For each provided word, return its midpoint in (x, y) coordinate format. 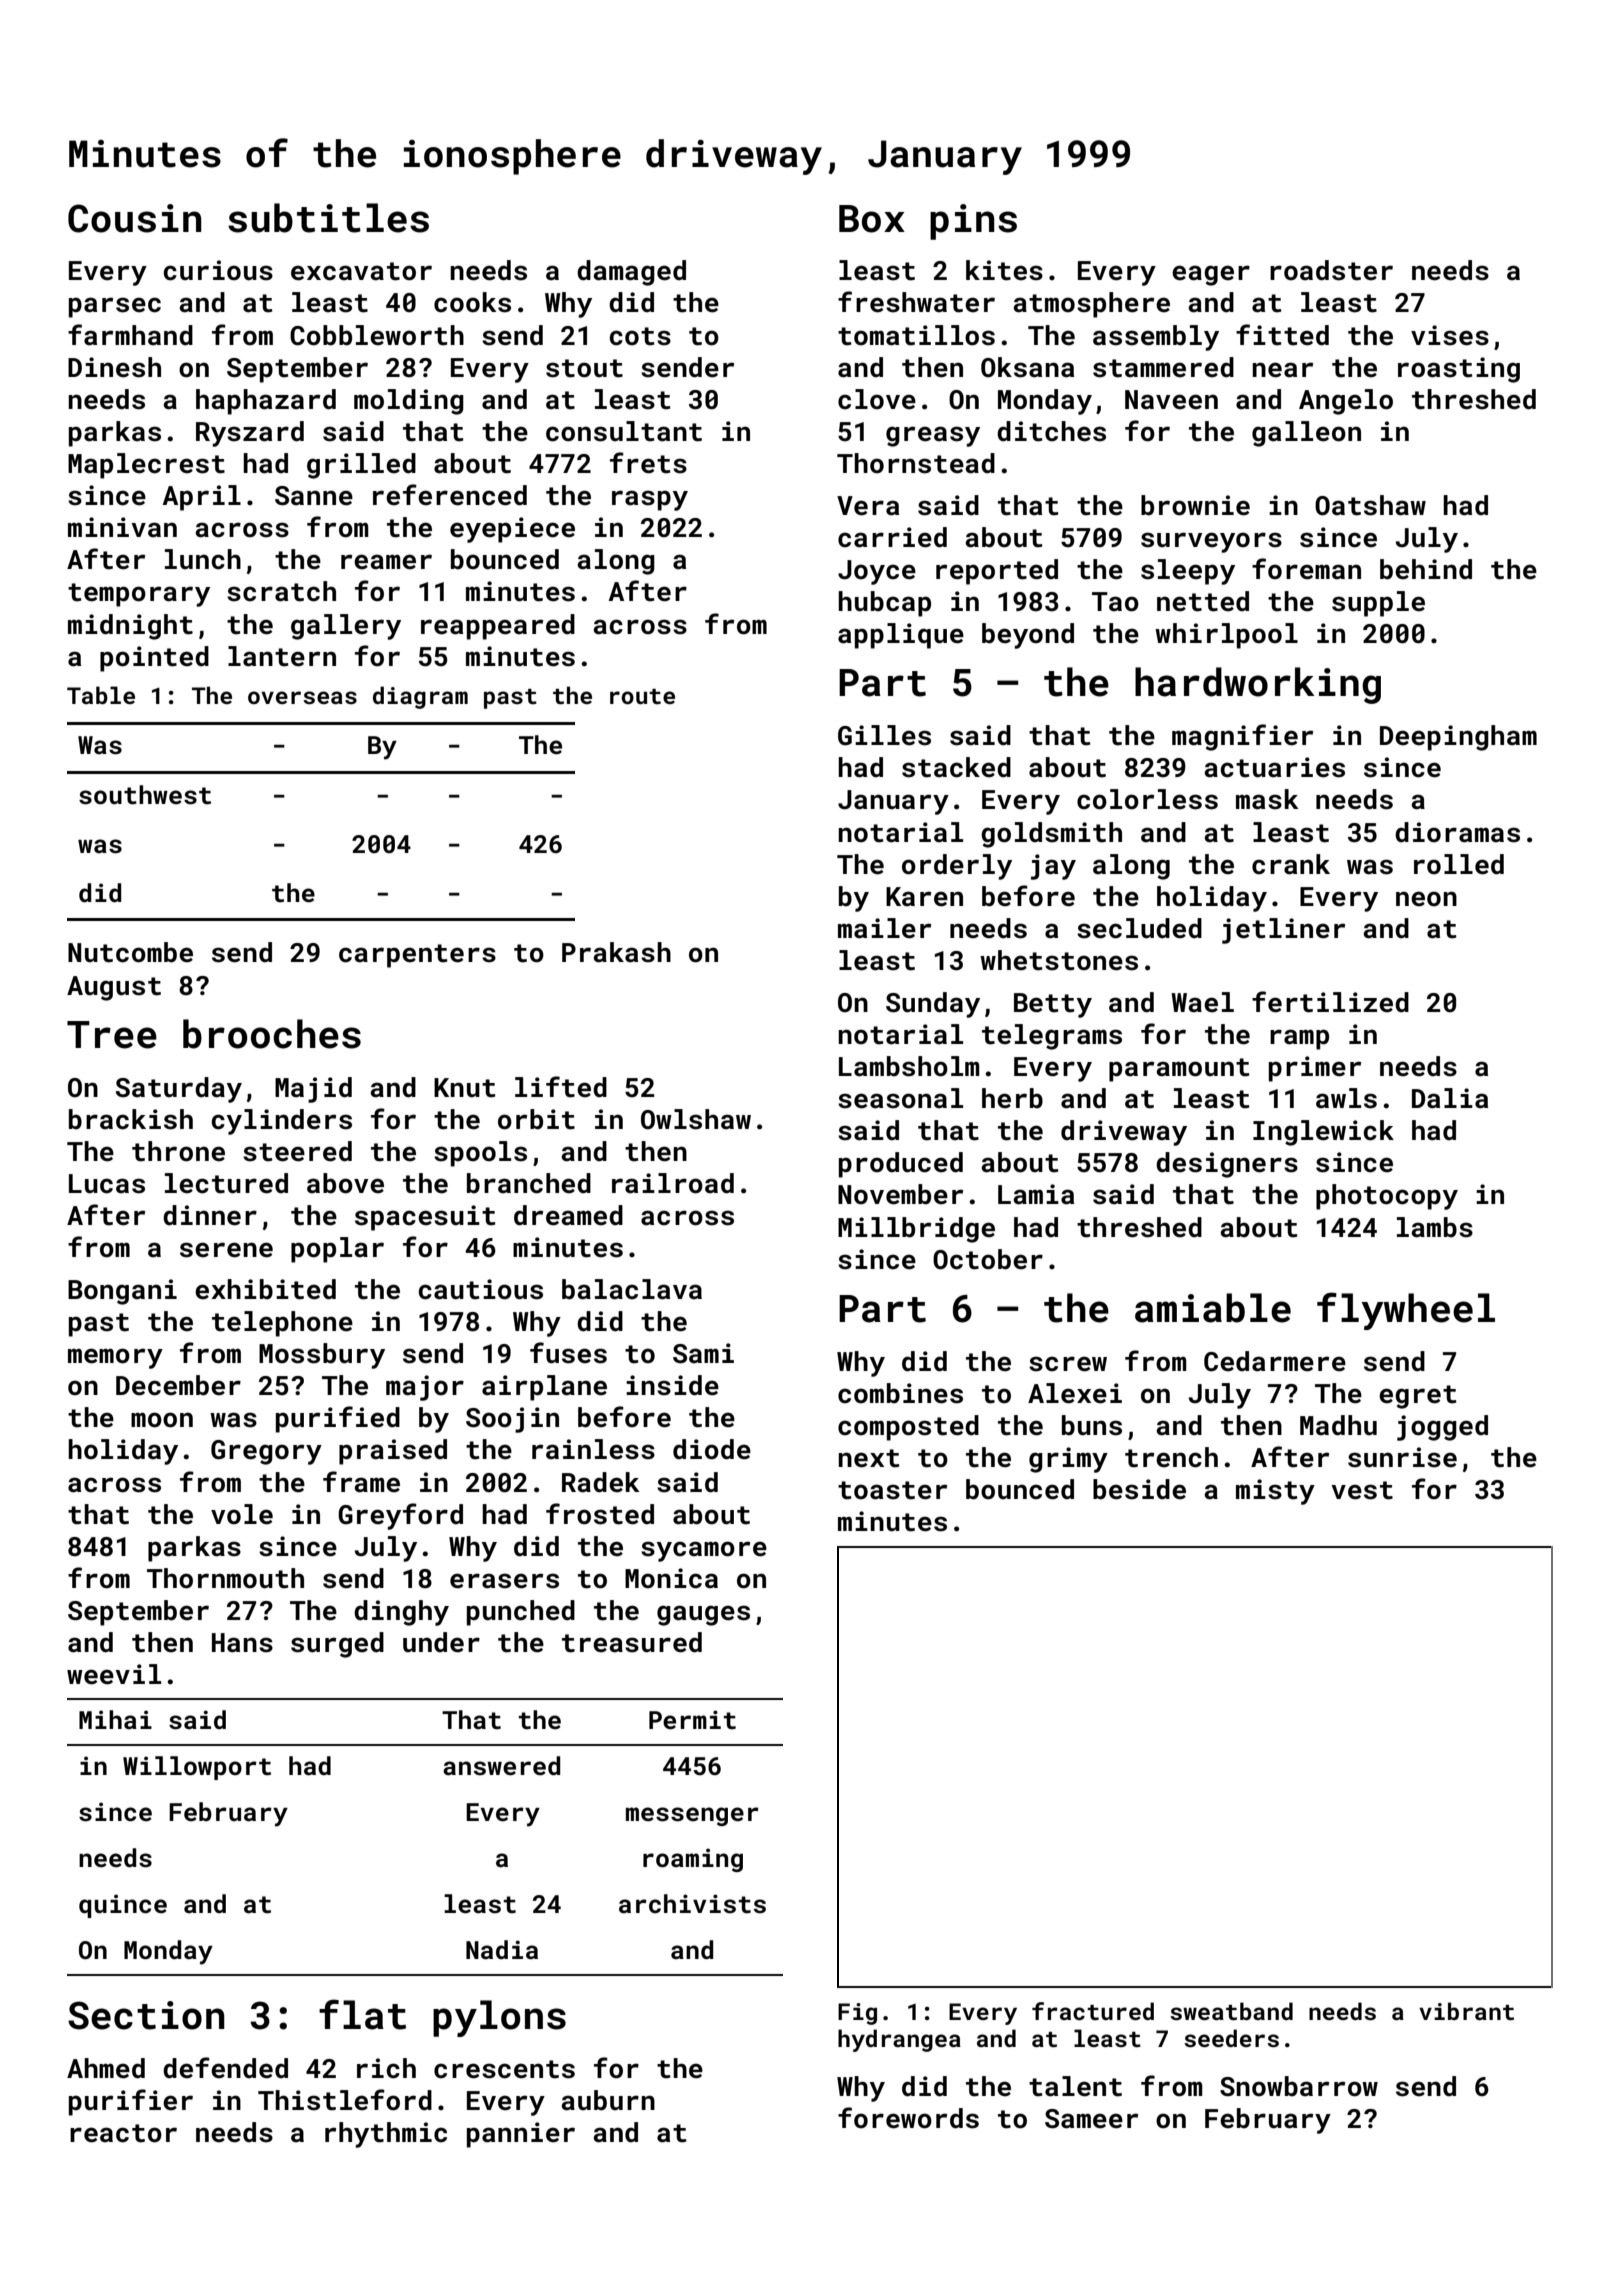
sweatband (1231, 2011)
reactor (123, 2133)
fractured (1093, 2011)
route (642, 696)
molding (409, 402)
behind (1426, 569)
